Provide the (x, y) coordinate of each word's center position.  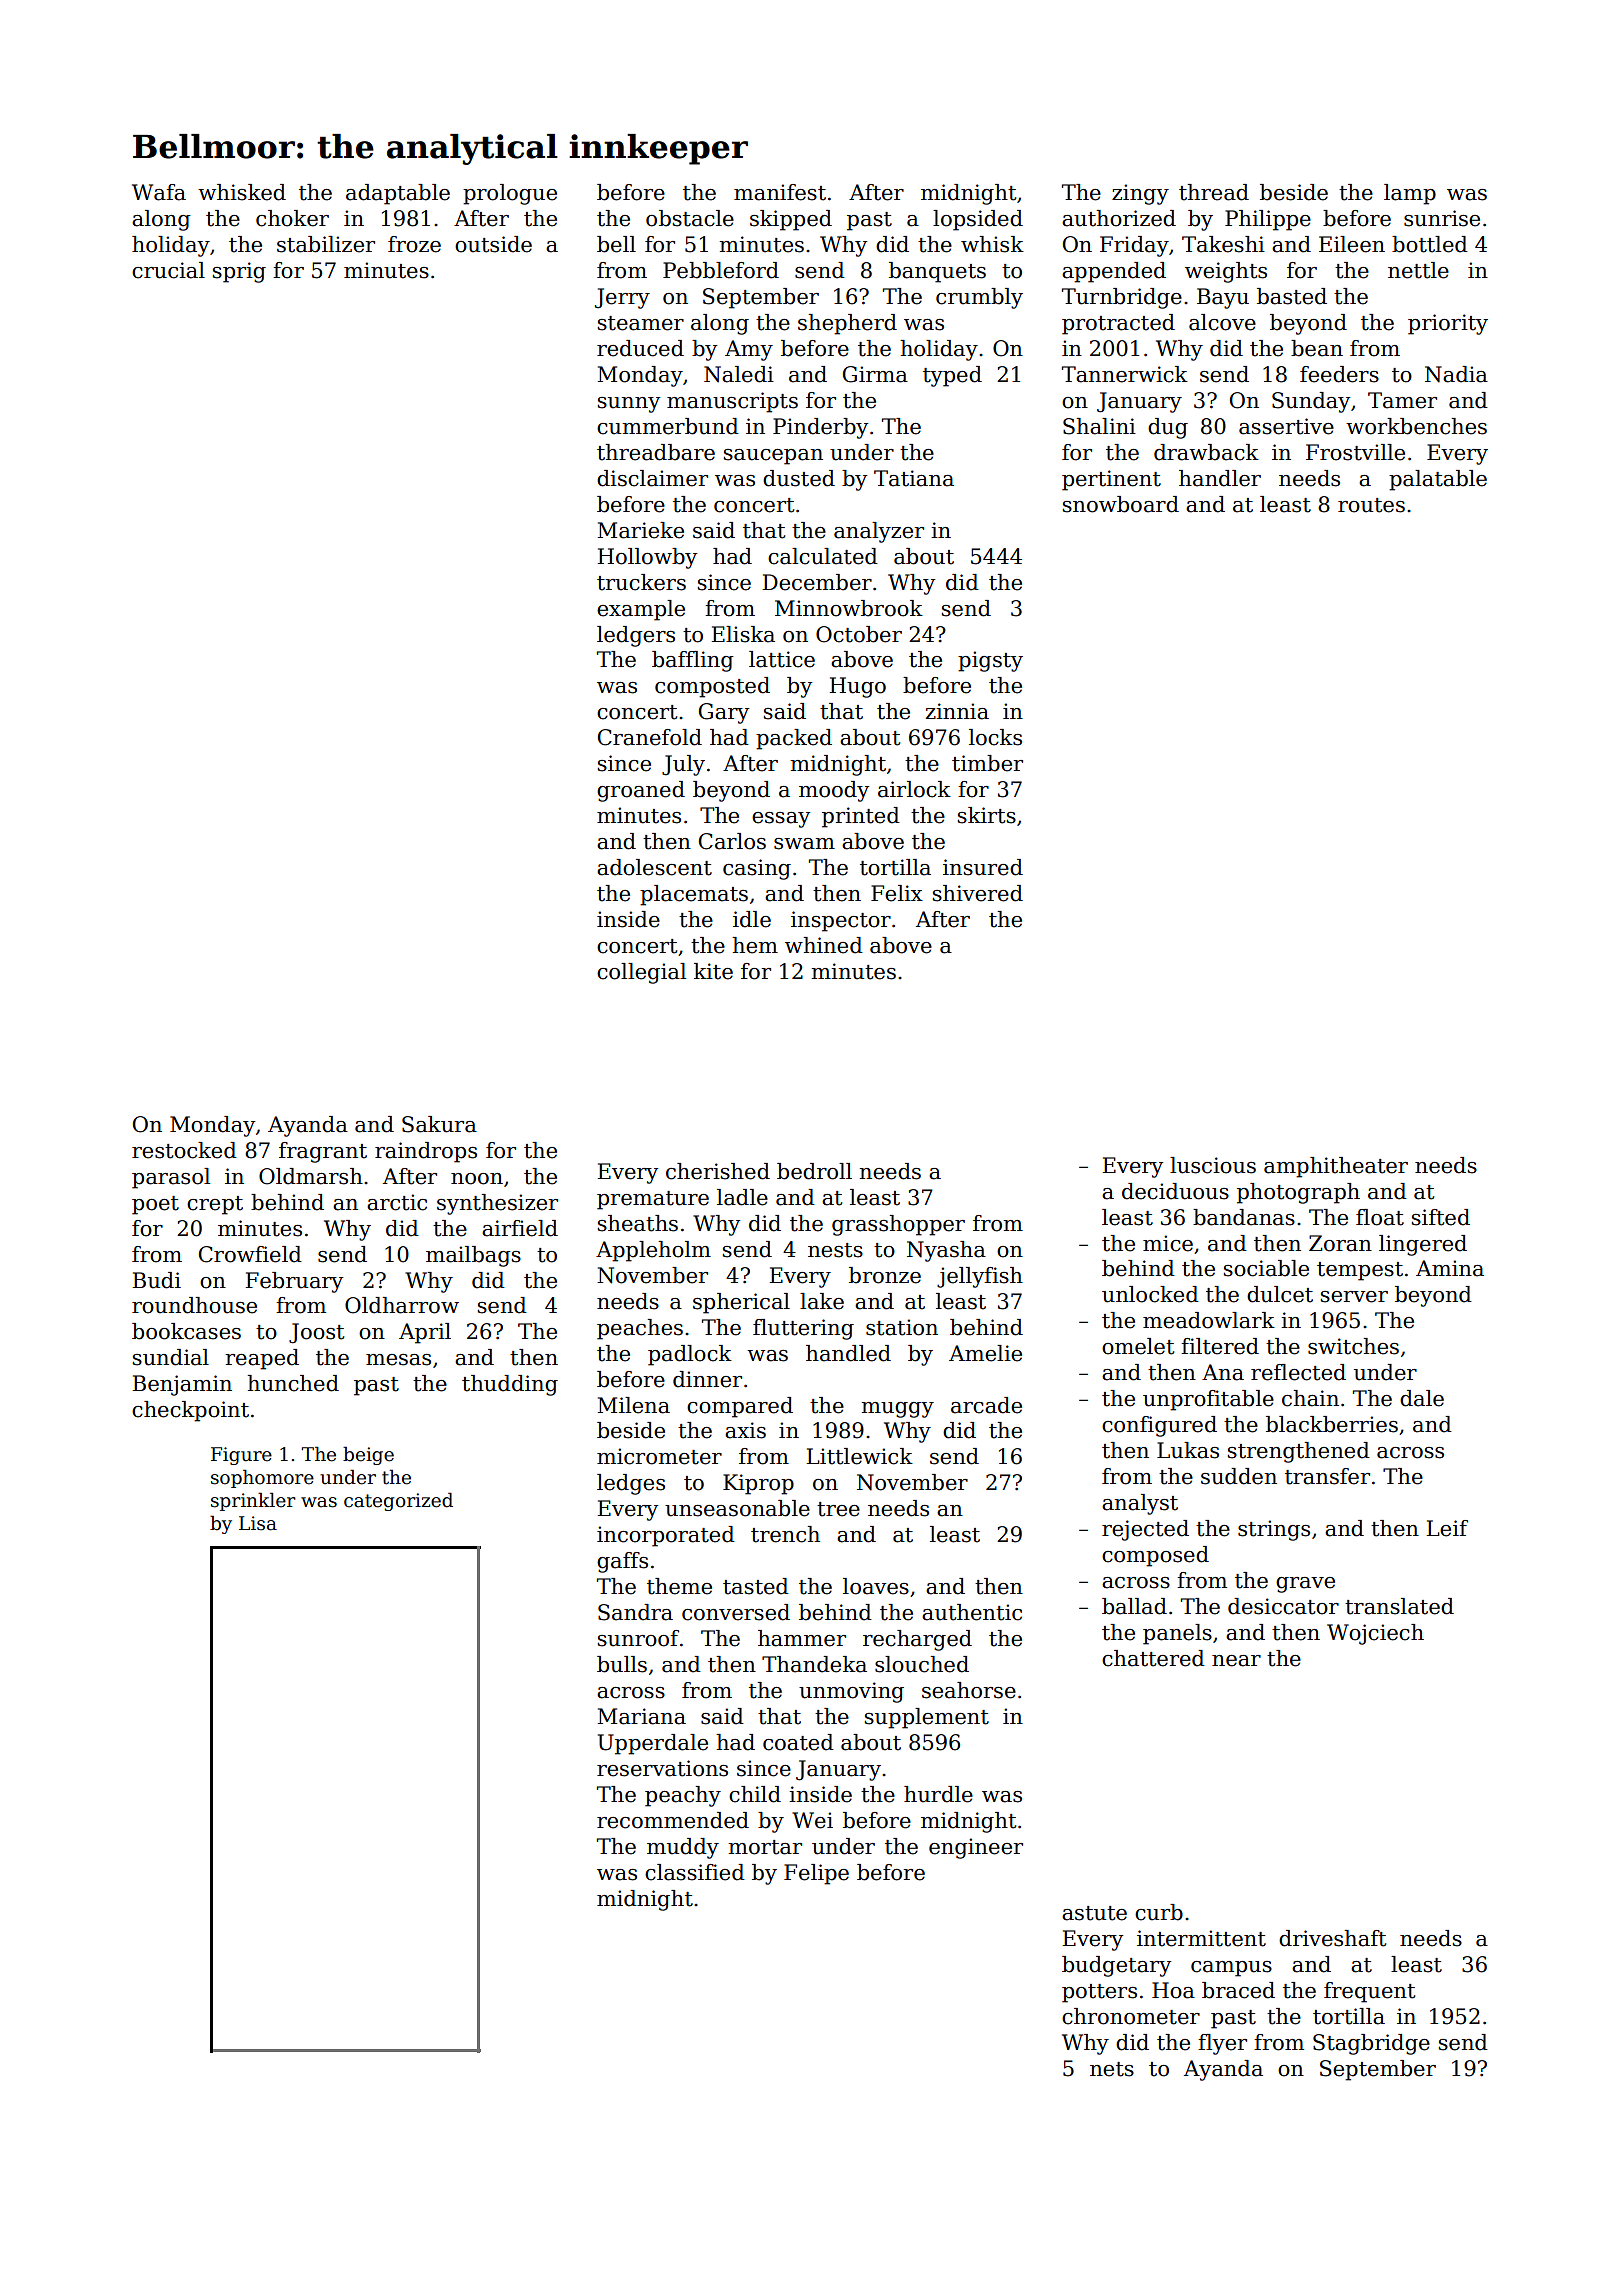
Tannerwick (1125, 374)
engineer (976, 1848)
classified (695, 1872)
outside (493, 244)
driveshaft (1332, 1938)
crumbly (979, 298)
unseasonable (737, 1508)
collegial (641, 973)
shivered (978, 893)
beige (368, 1455)
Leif (1447, 1528)
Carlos (732, 841)
